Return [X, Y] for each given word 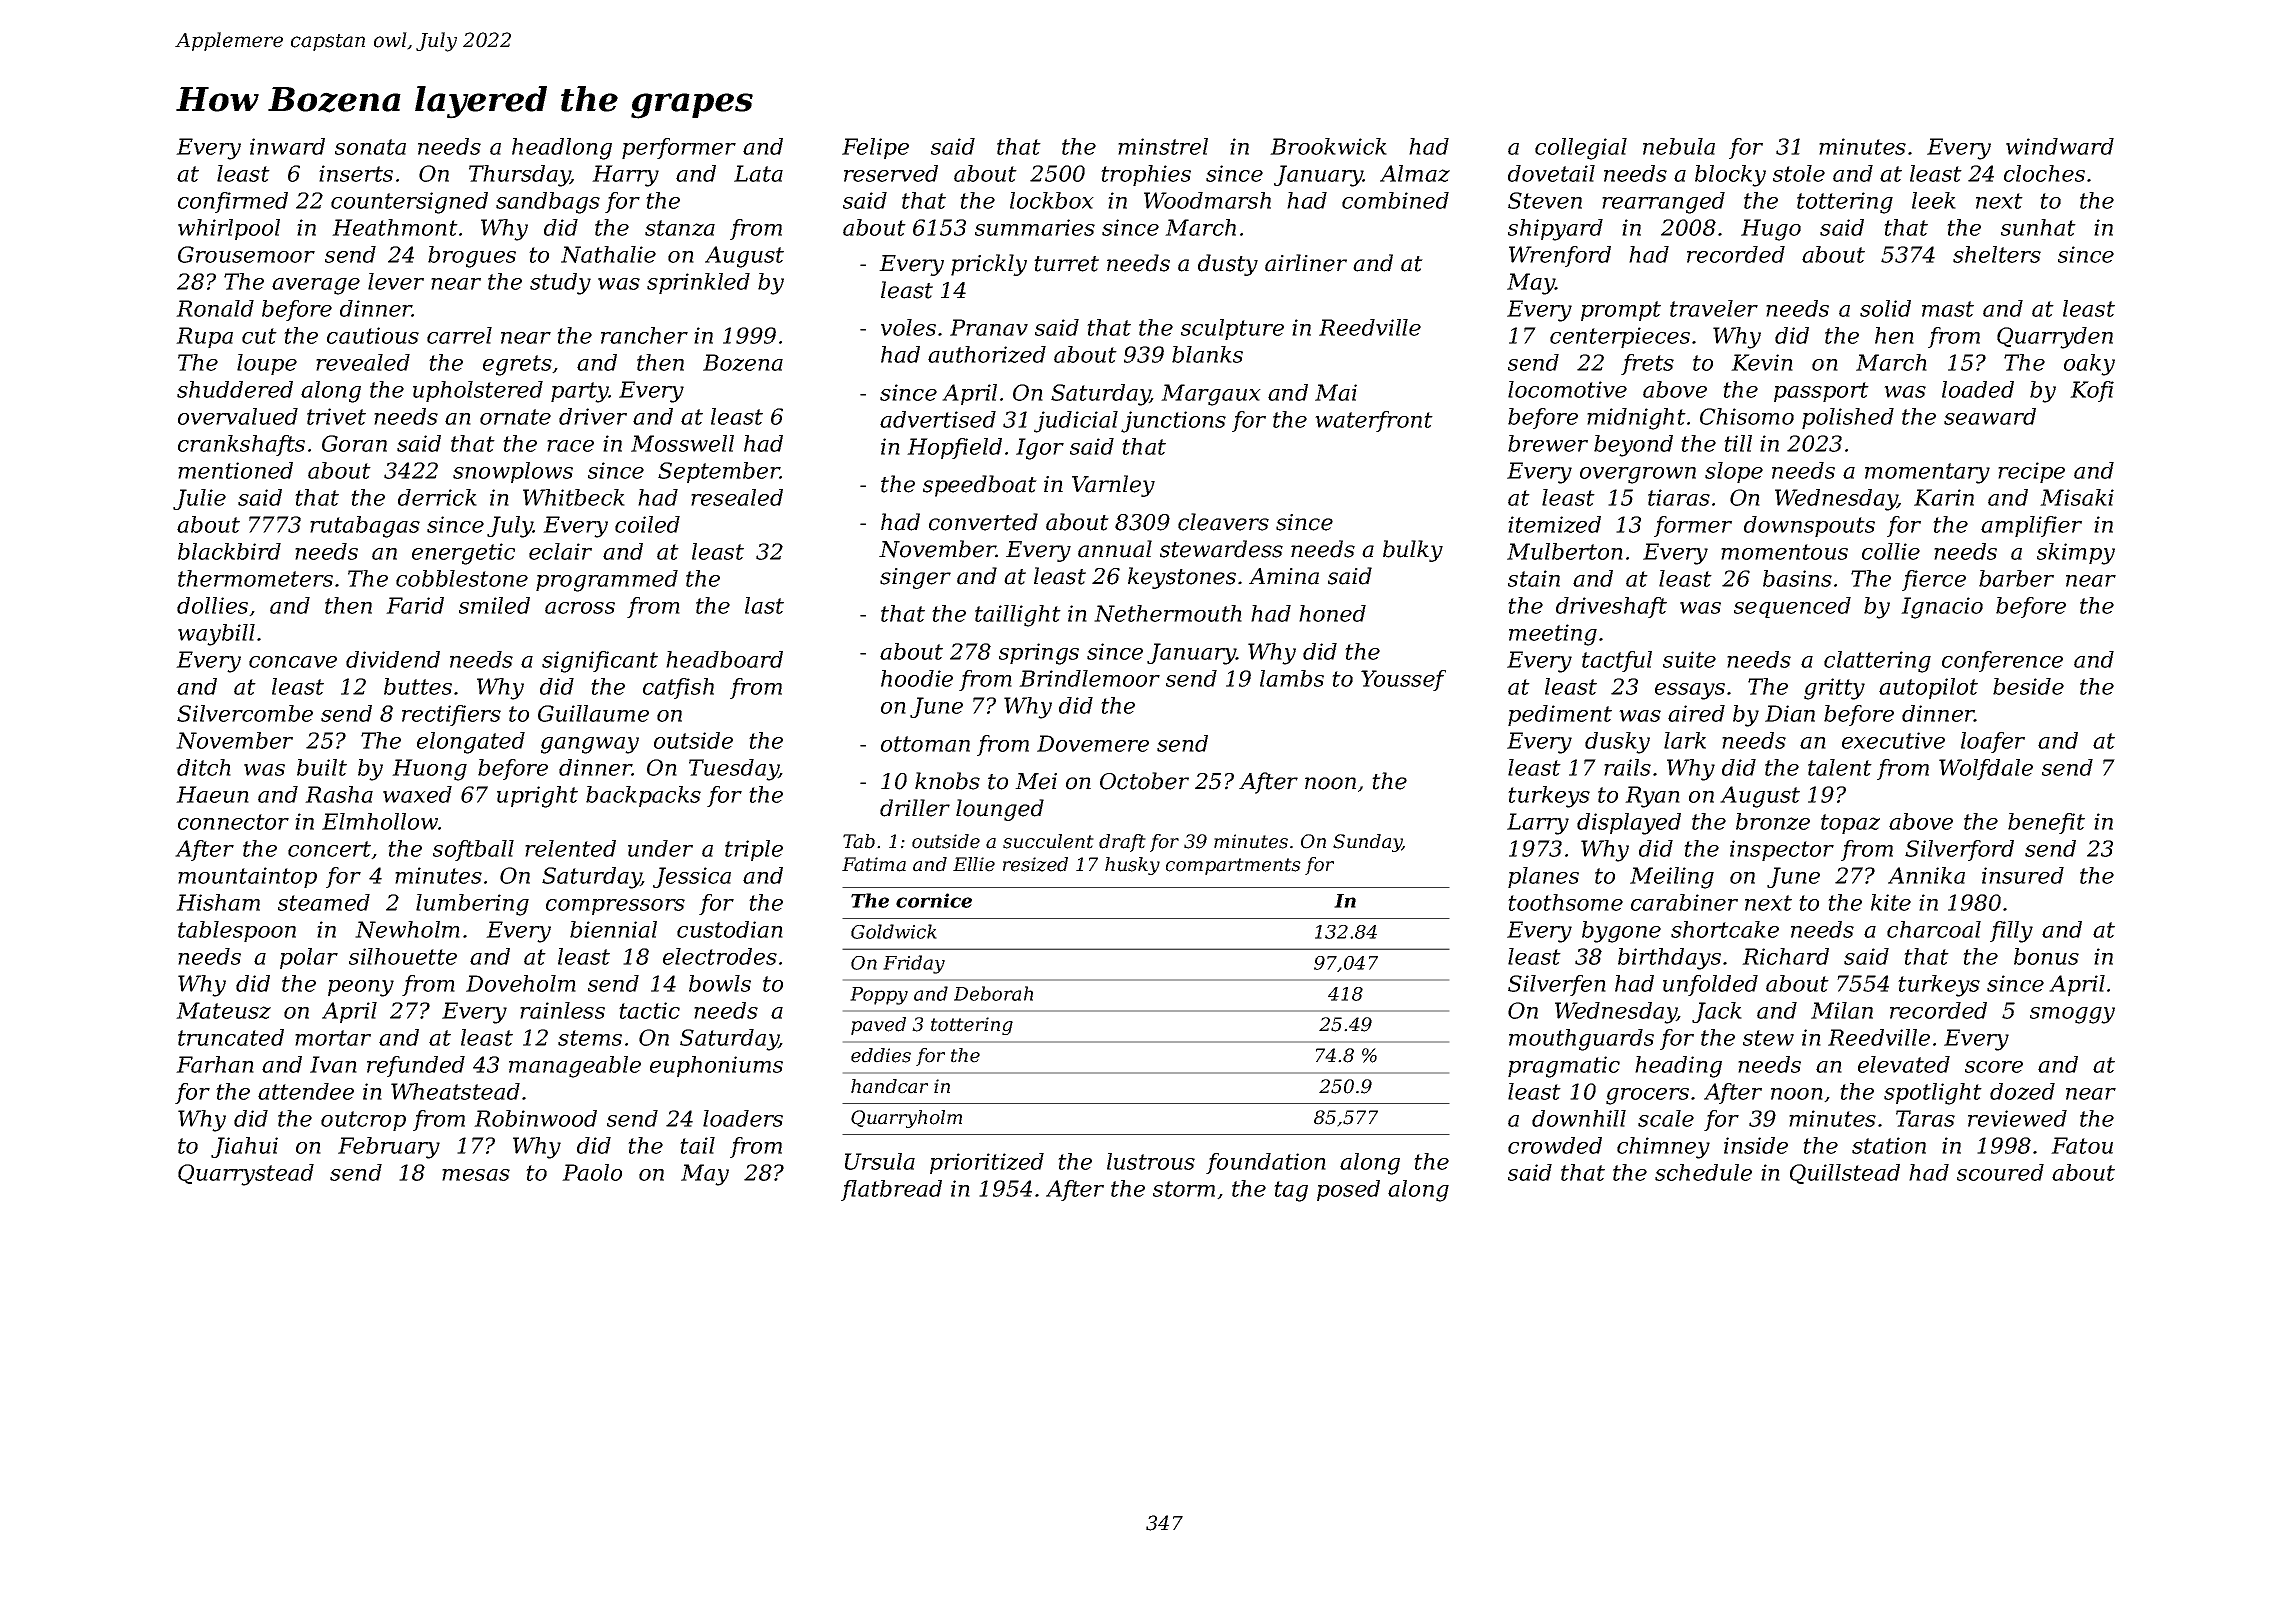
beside [2028, 686]
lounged [1000, 810]
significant [600, 662]
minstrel [1163, 146]
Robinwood [535, 1118]
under [660, 848]
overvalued [238, 416]
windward [2060, 146]
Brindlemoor [1089, 678]
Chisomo [1747, 416]
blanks [1207, 354]
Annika [1926, 875]
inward [287, 146]
